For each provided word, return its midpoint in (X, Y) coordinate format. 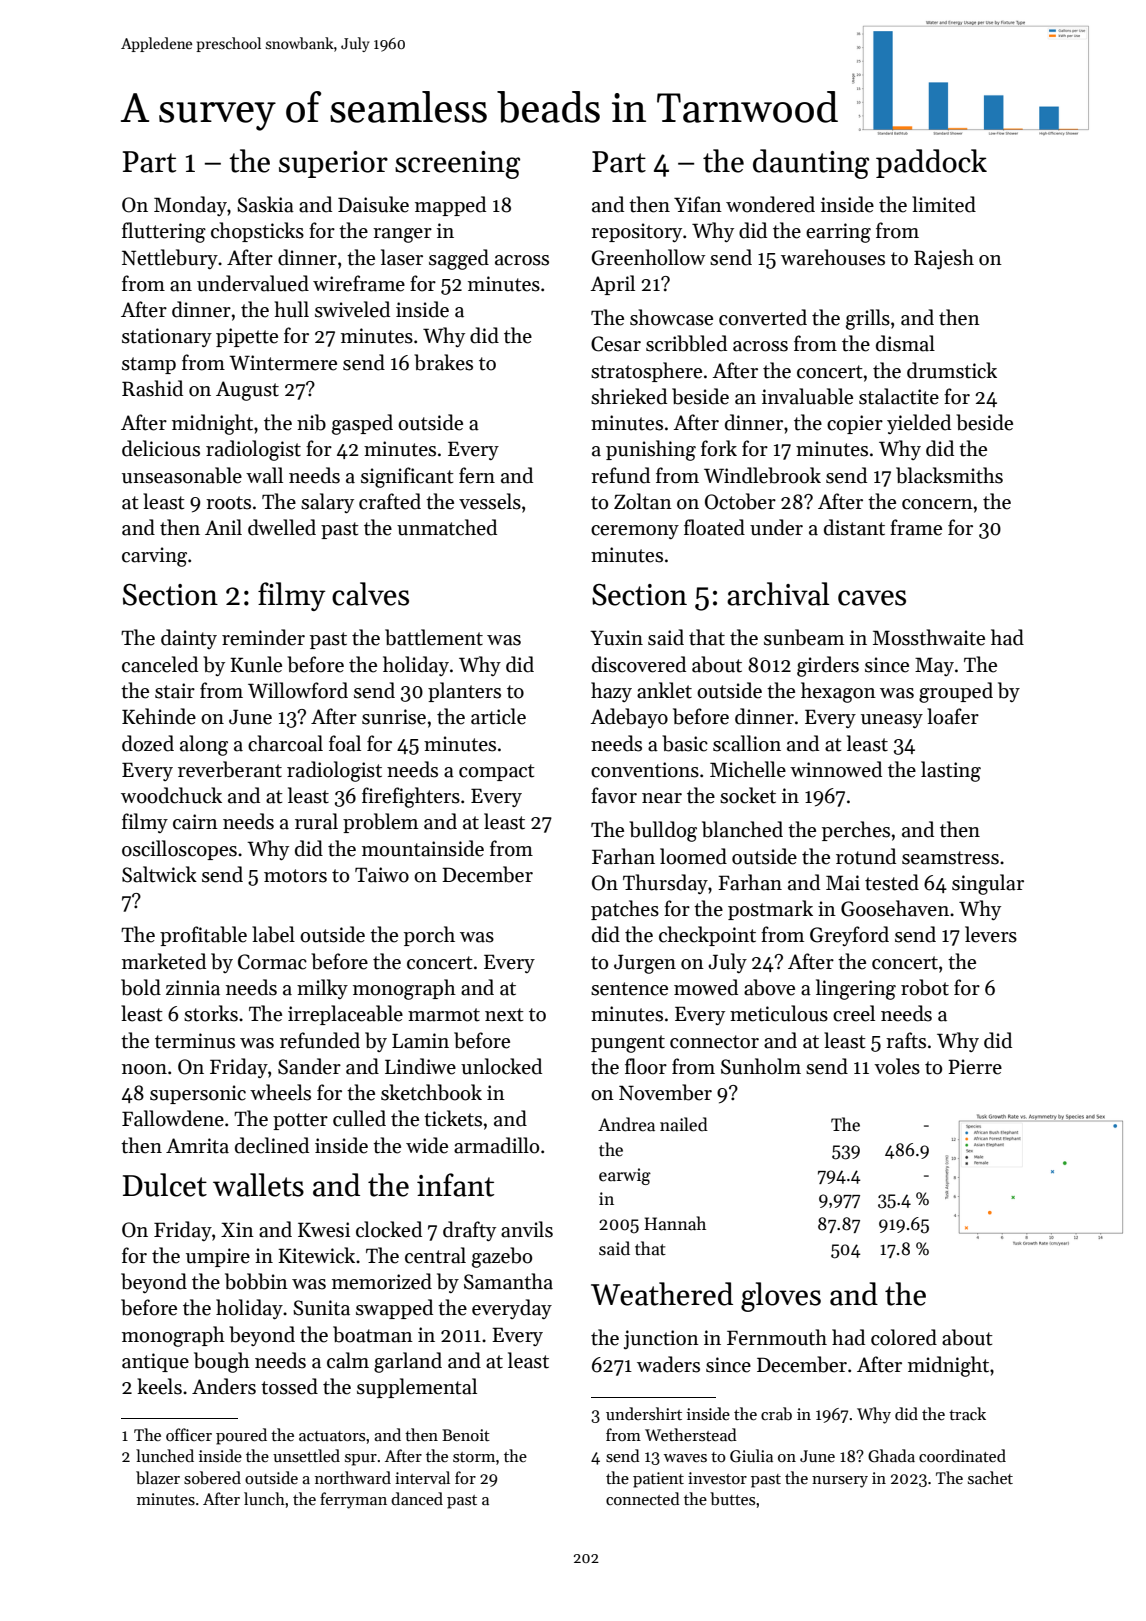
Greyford (849, 936)
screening (457, 165)
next (504, 1015)
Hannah (675, 1223)
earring (838, 233)
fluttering (164, 232)
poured (241, 1436)
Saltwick (159, 874)
